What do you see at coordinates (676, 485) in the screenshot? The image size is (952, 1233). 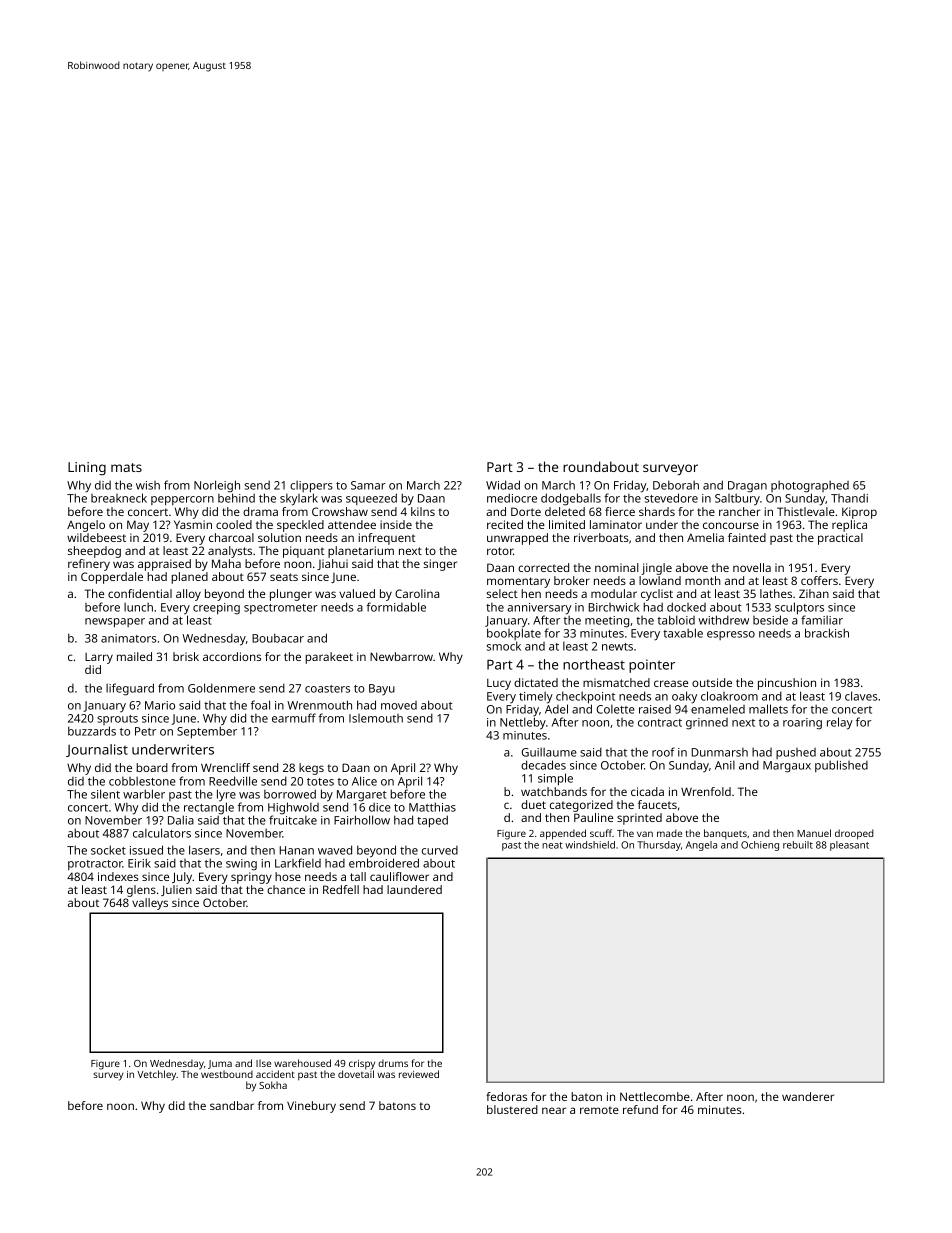 I see `Deborah` at bounding box center [676, 485].
